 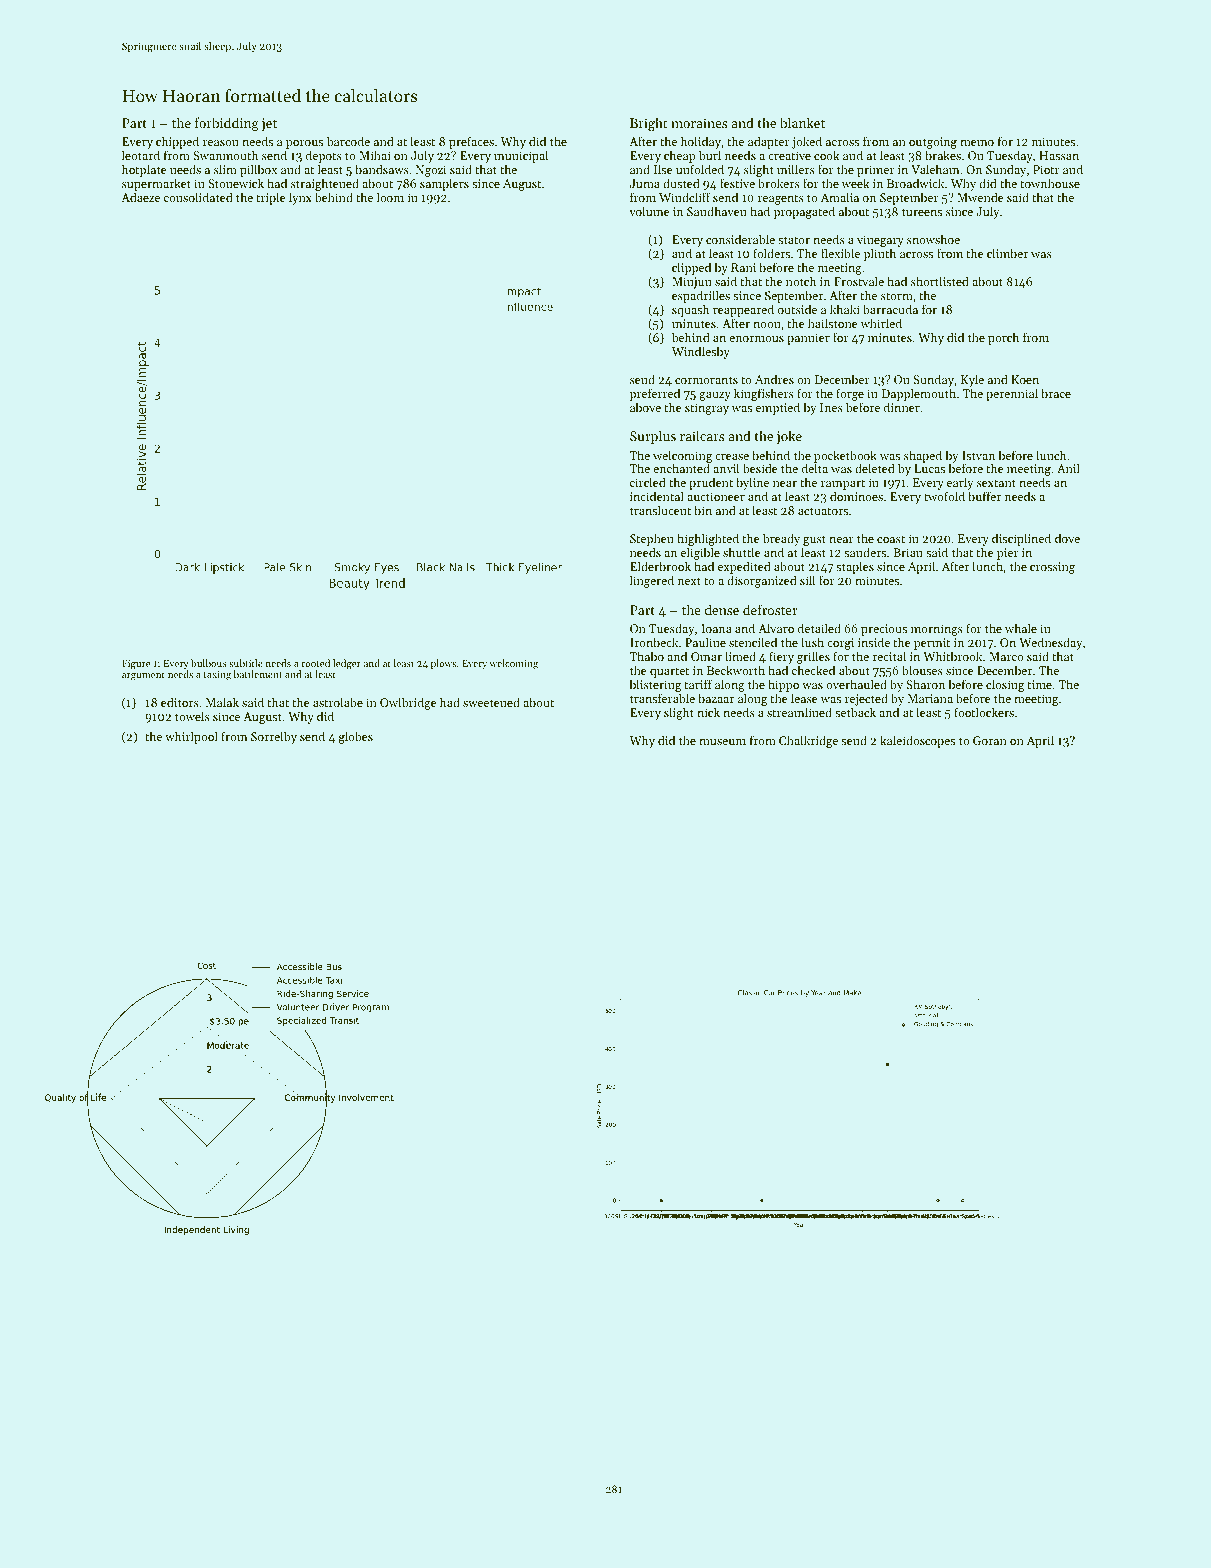 What do you see at coordinates (274, 737) in the page?
I see `Sorrelby` at bounding box center [274, 737].
